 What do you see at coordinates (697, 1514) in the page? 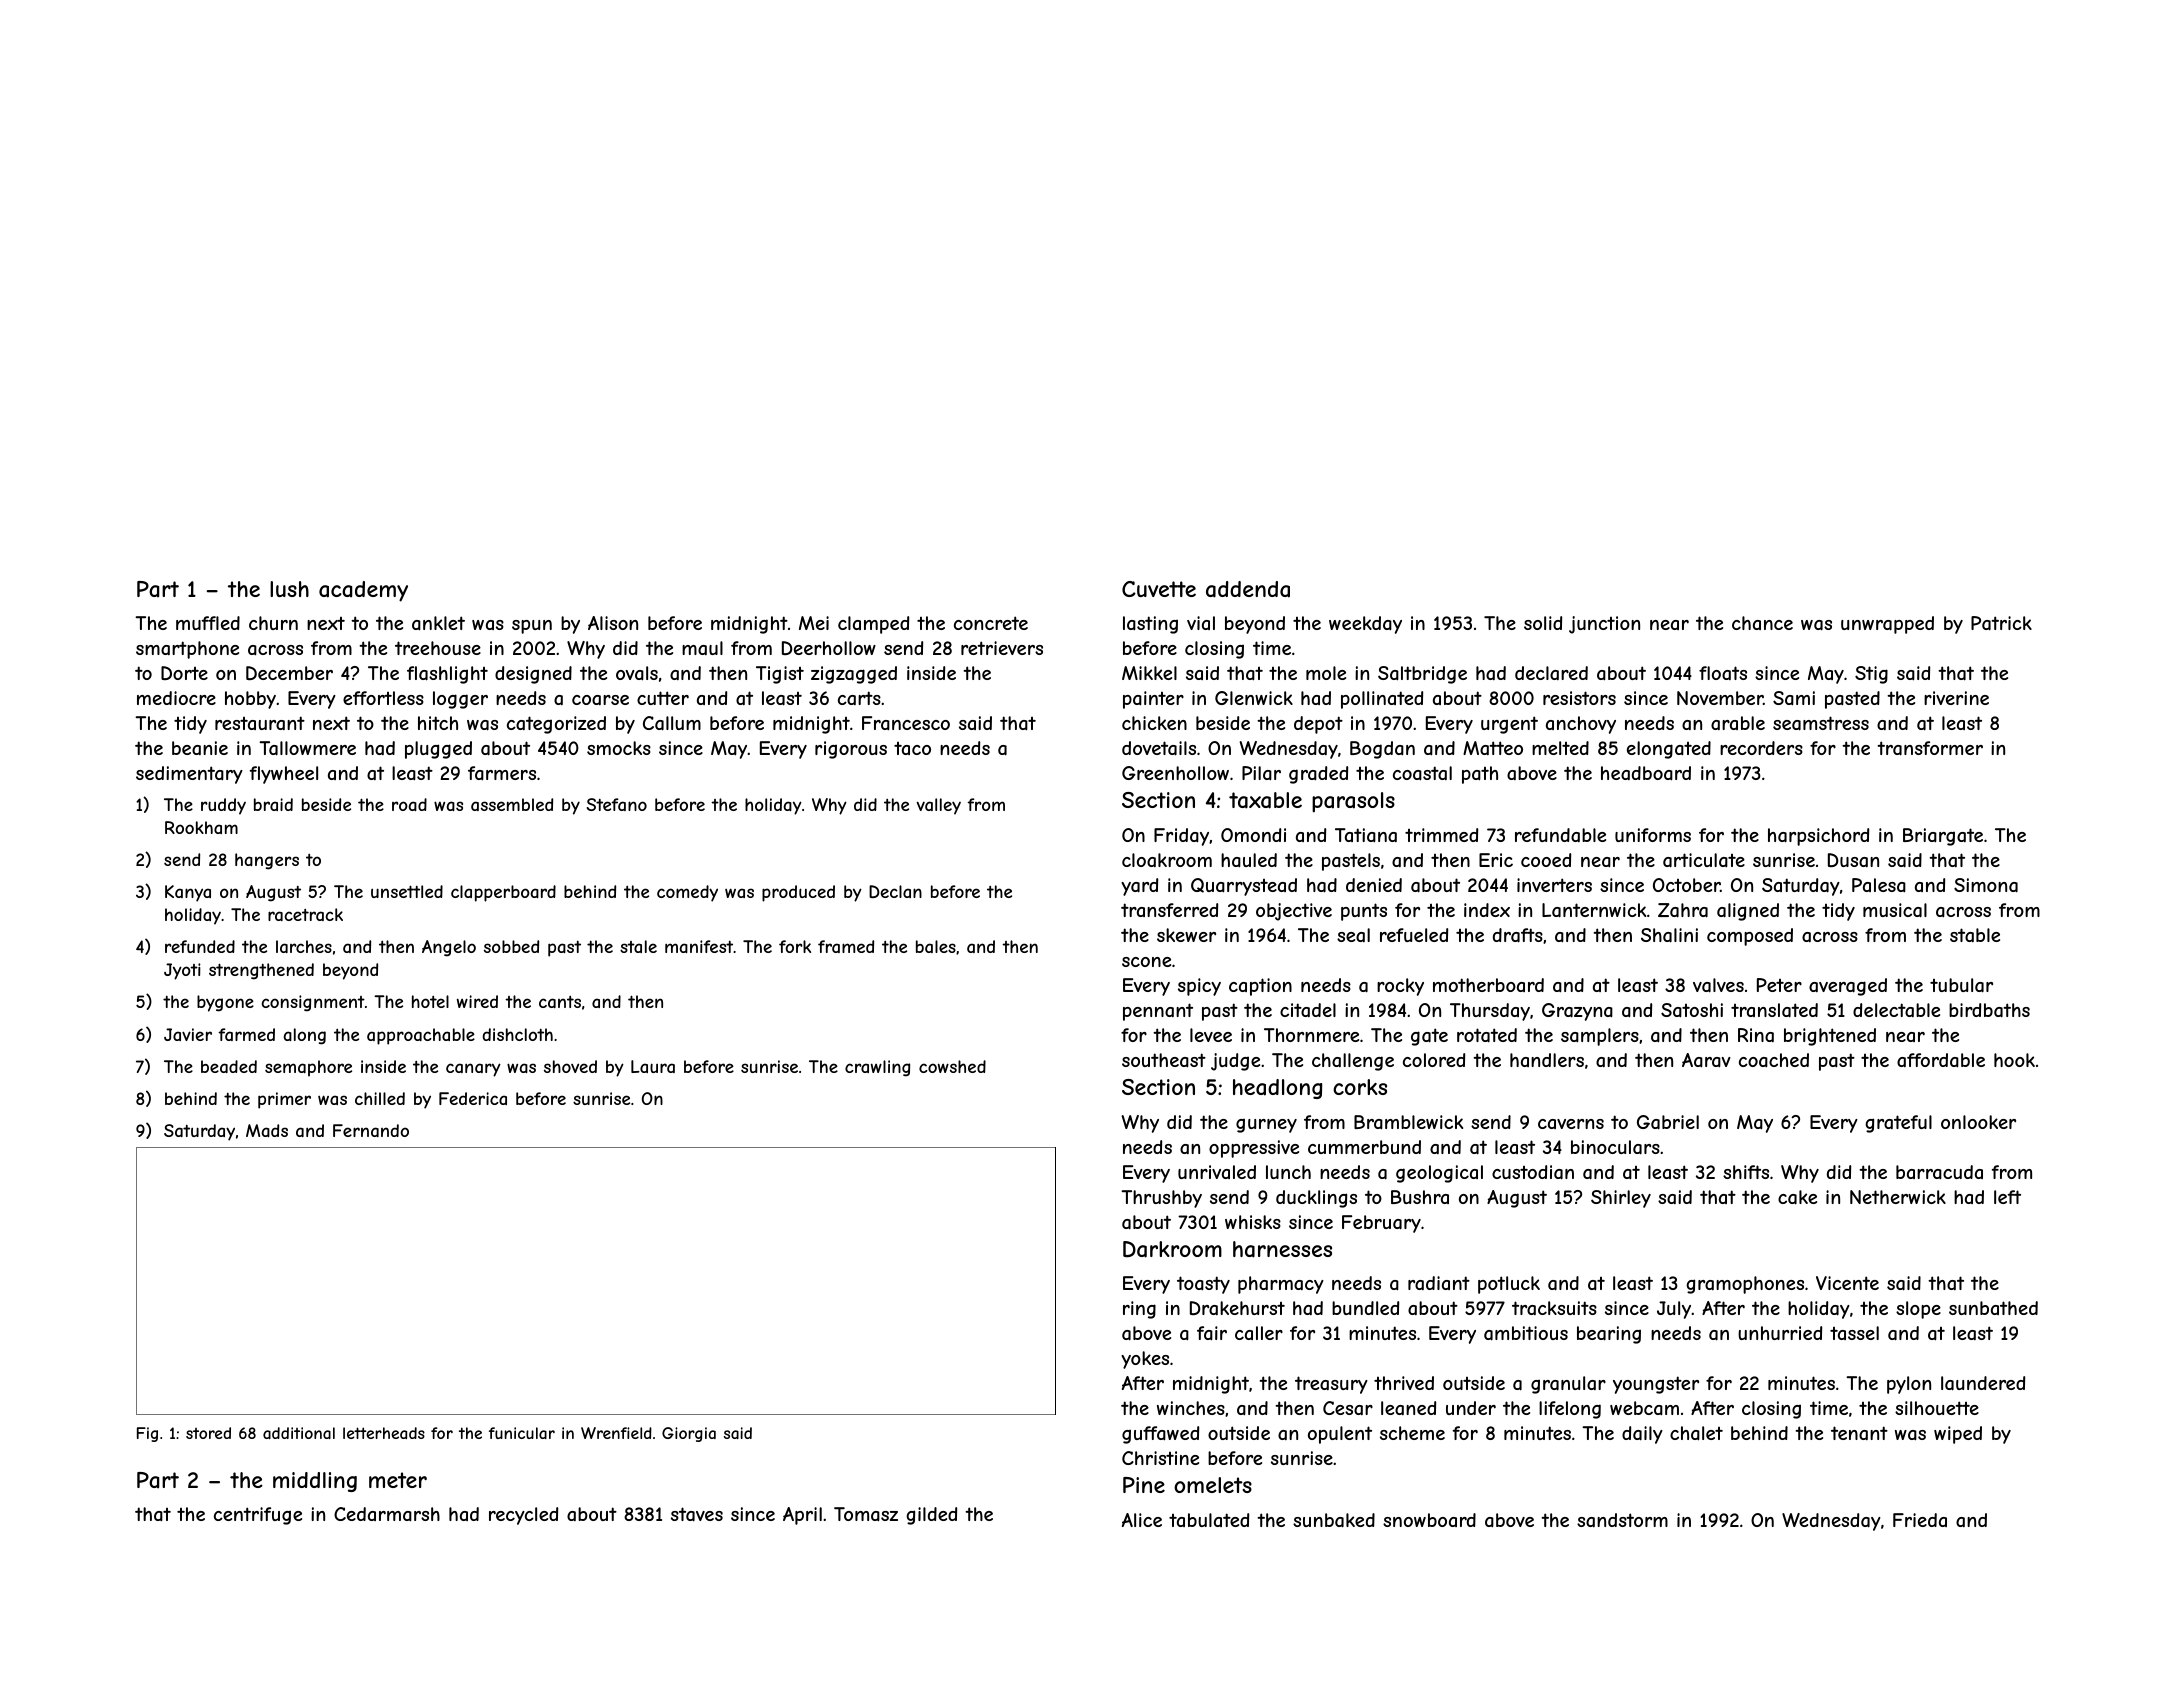
I see `staves` at bounding box center [697, 1514].
